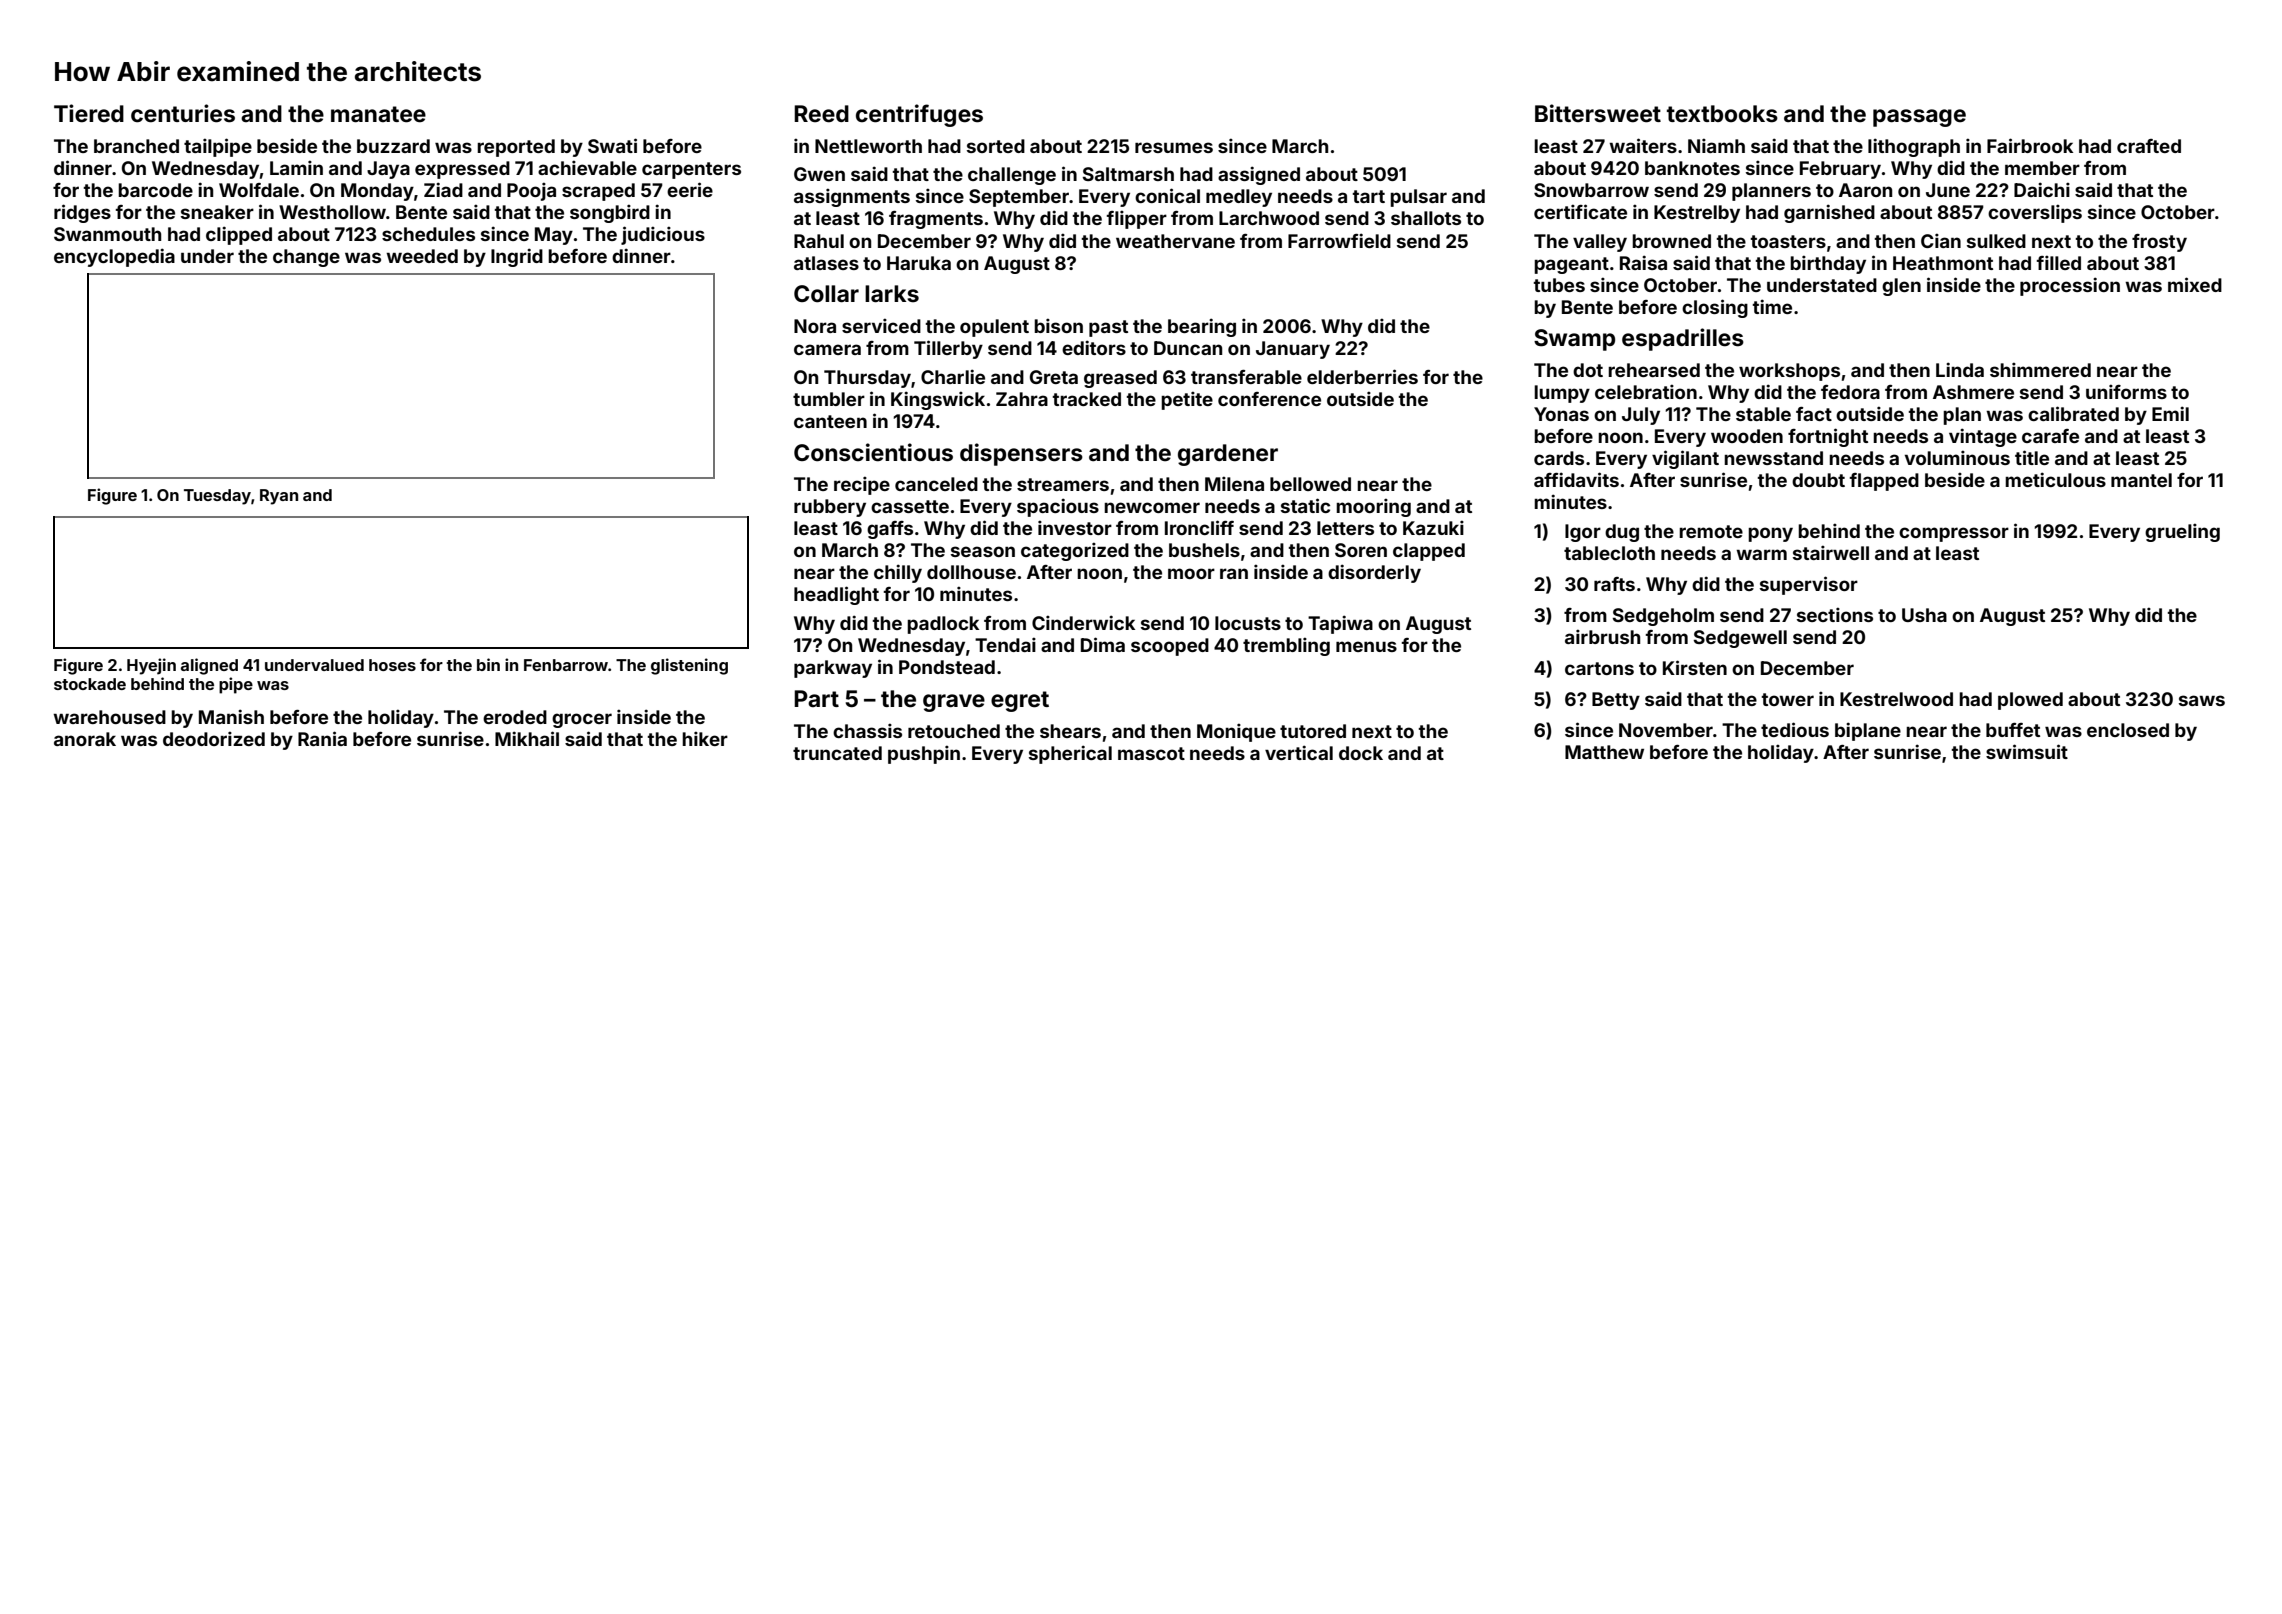  What do you see at coordinates (214, 738) in the page?
I see `deodorized` at bounding box center [214, 738].
